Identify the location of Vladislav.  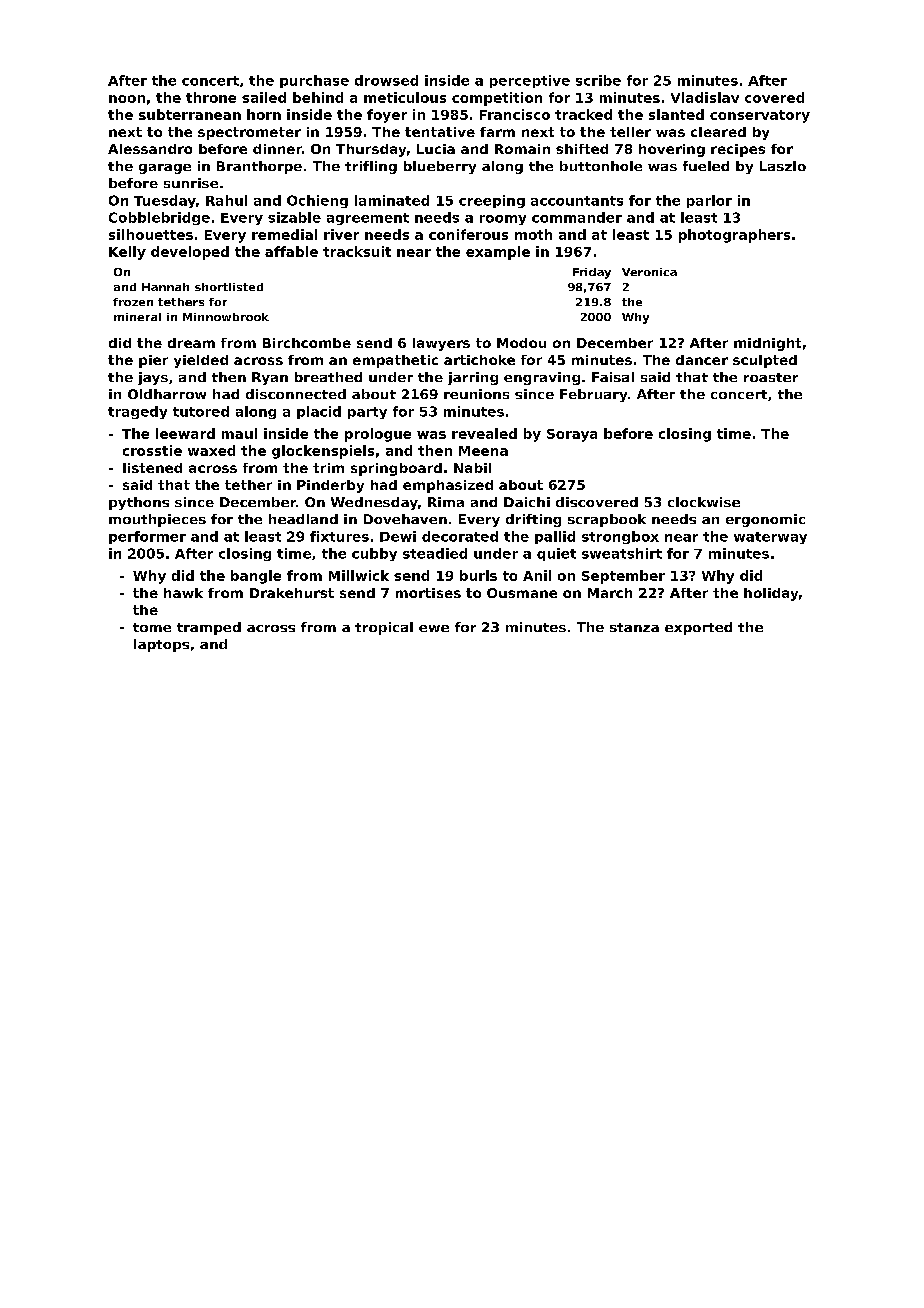
(705, 97).
